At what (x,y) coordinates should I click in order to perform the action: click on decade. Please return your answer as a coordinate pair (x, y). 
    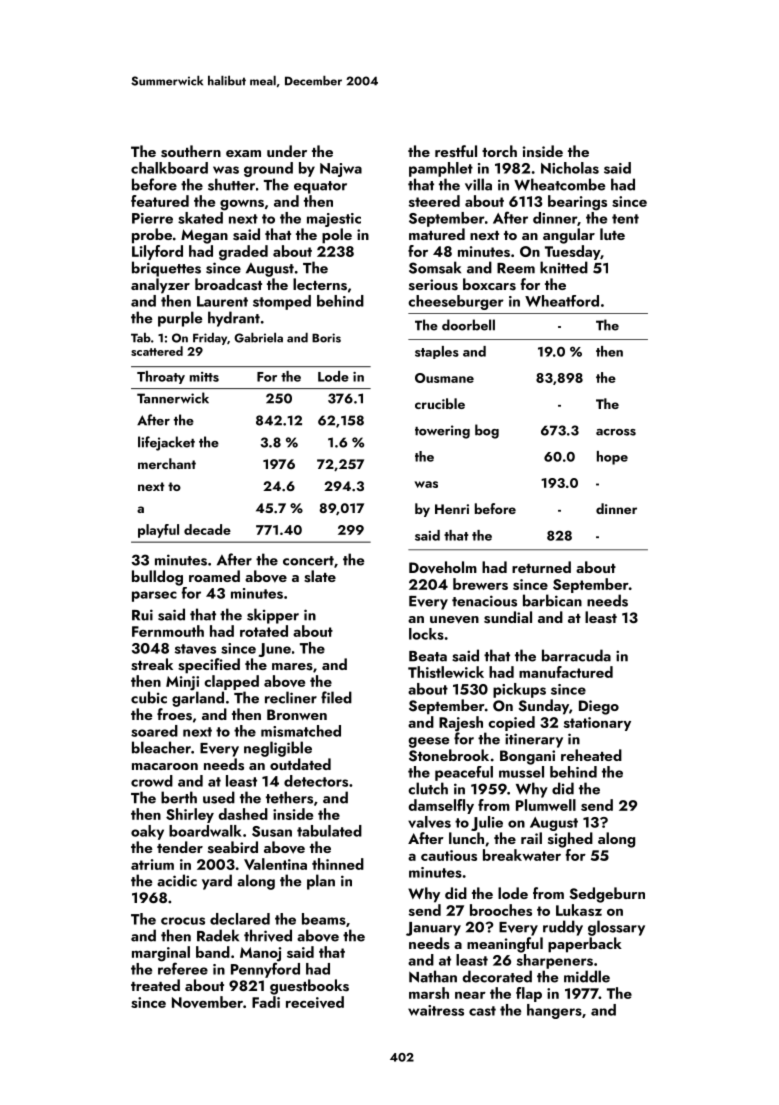
    Looking at the image, I should click on (207, 529).
